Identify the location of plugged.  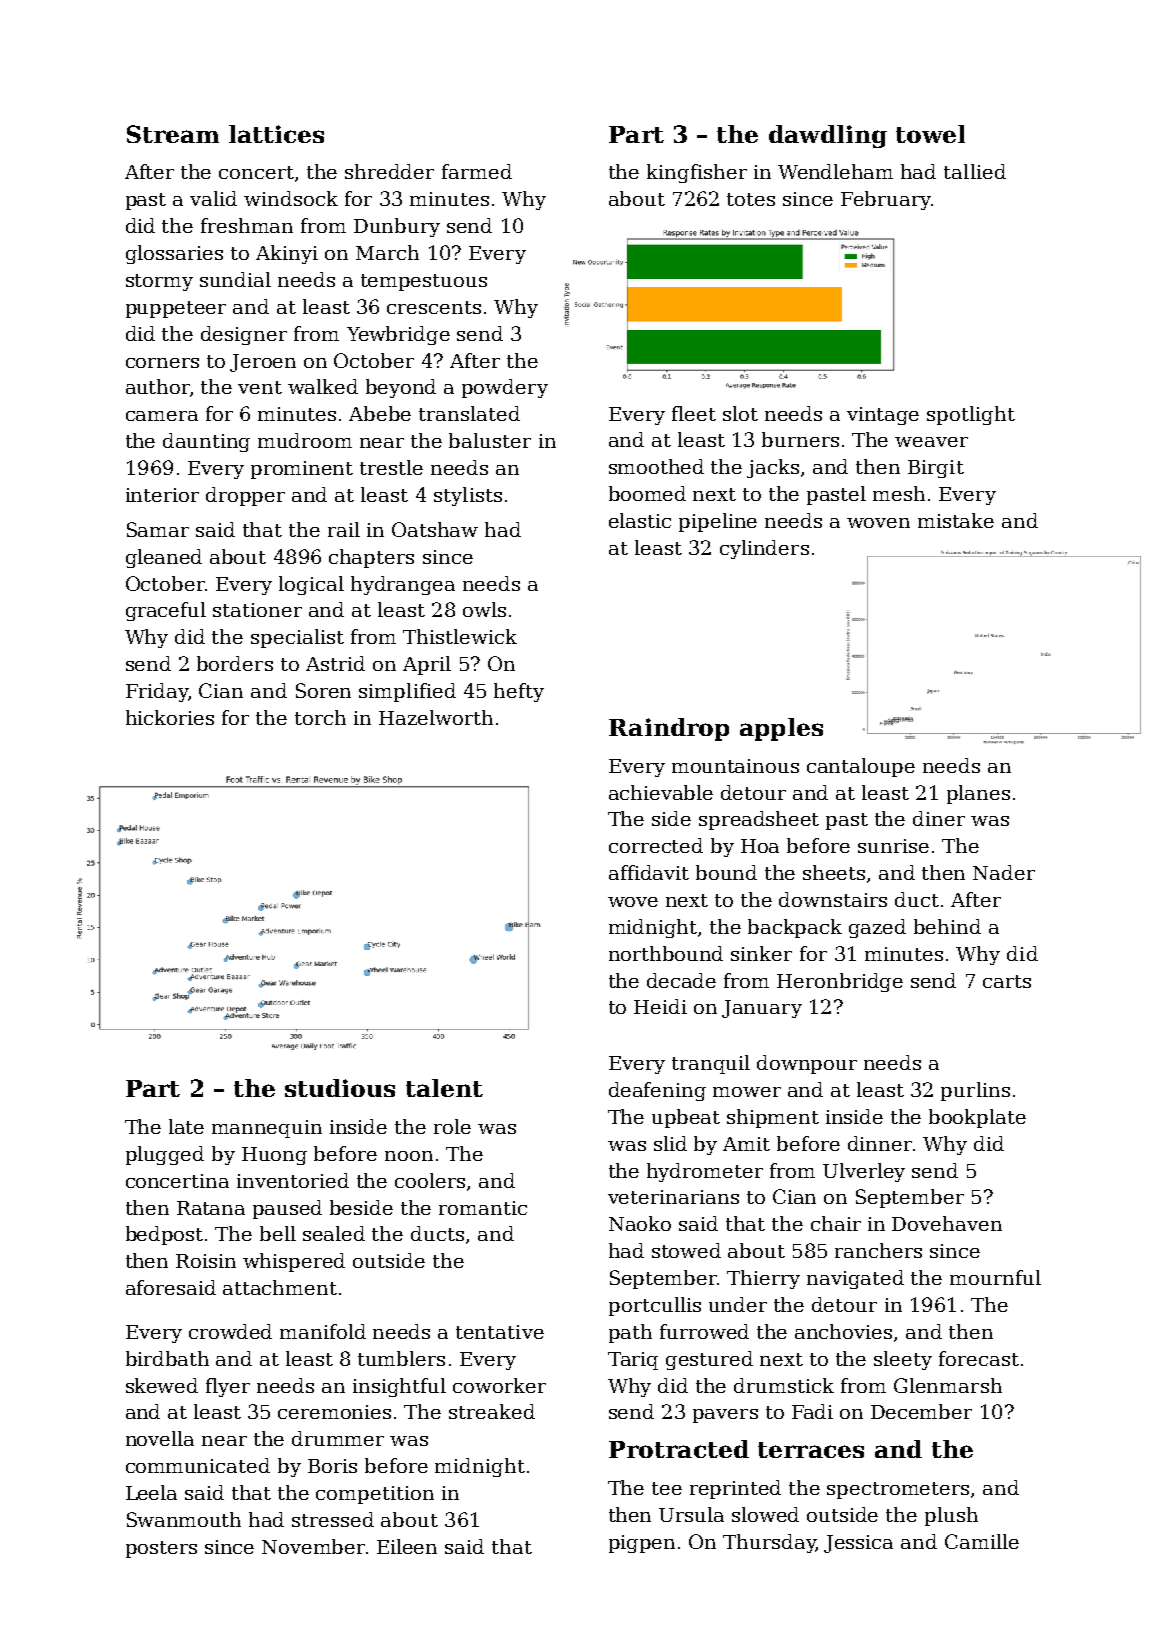
(165, 1155).
